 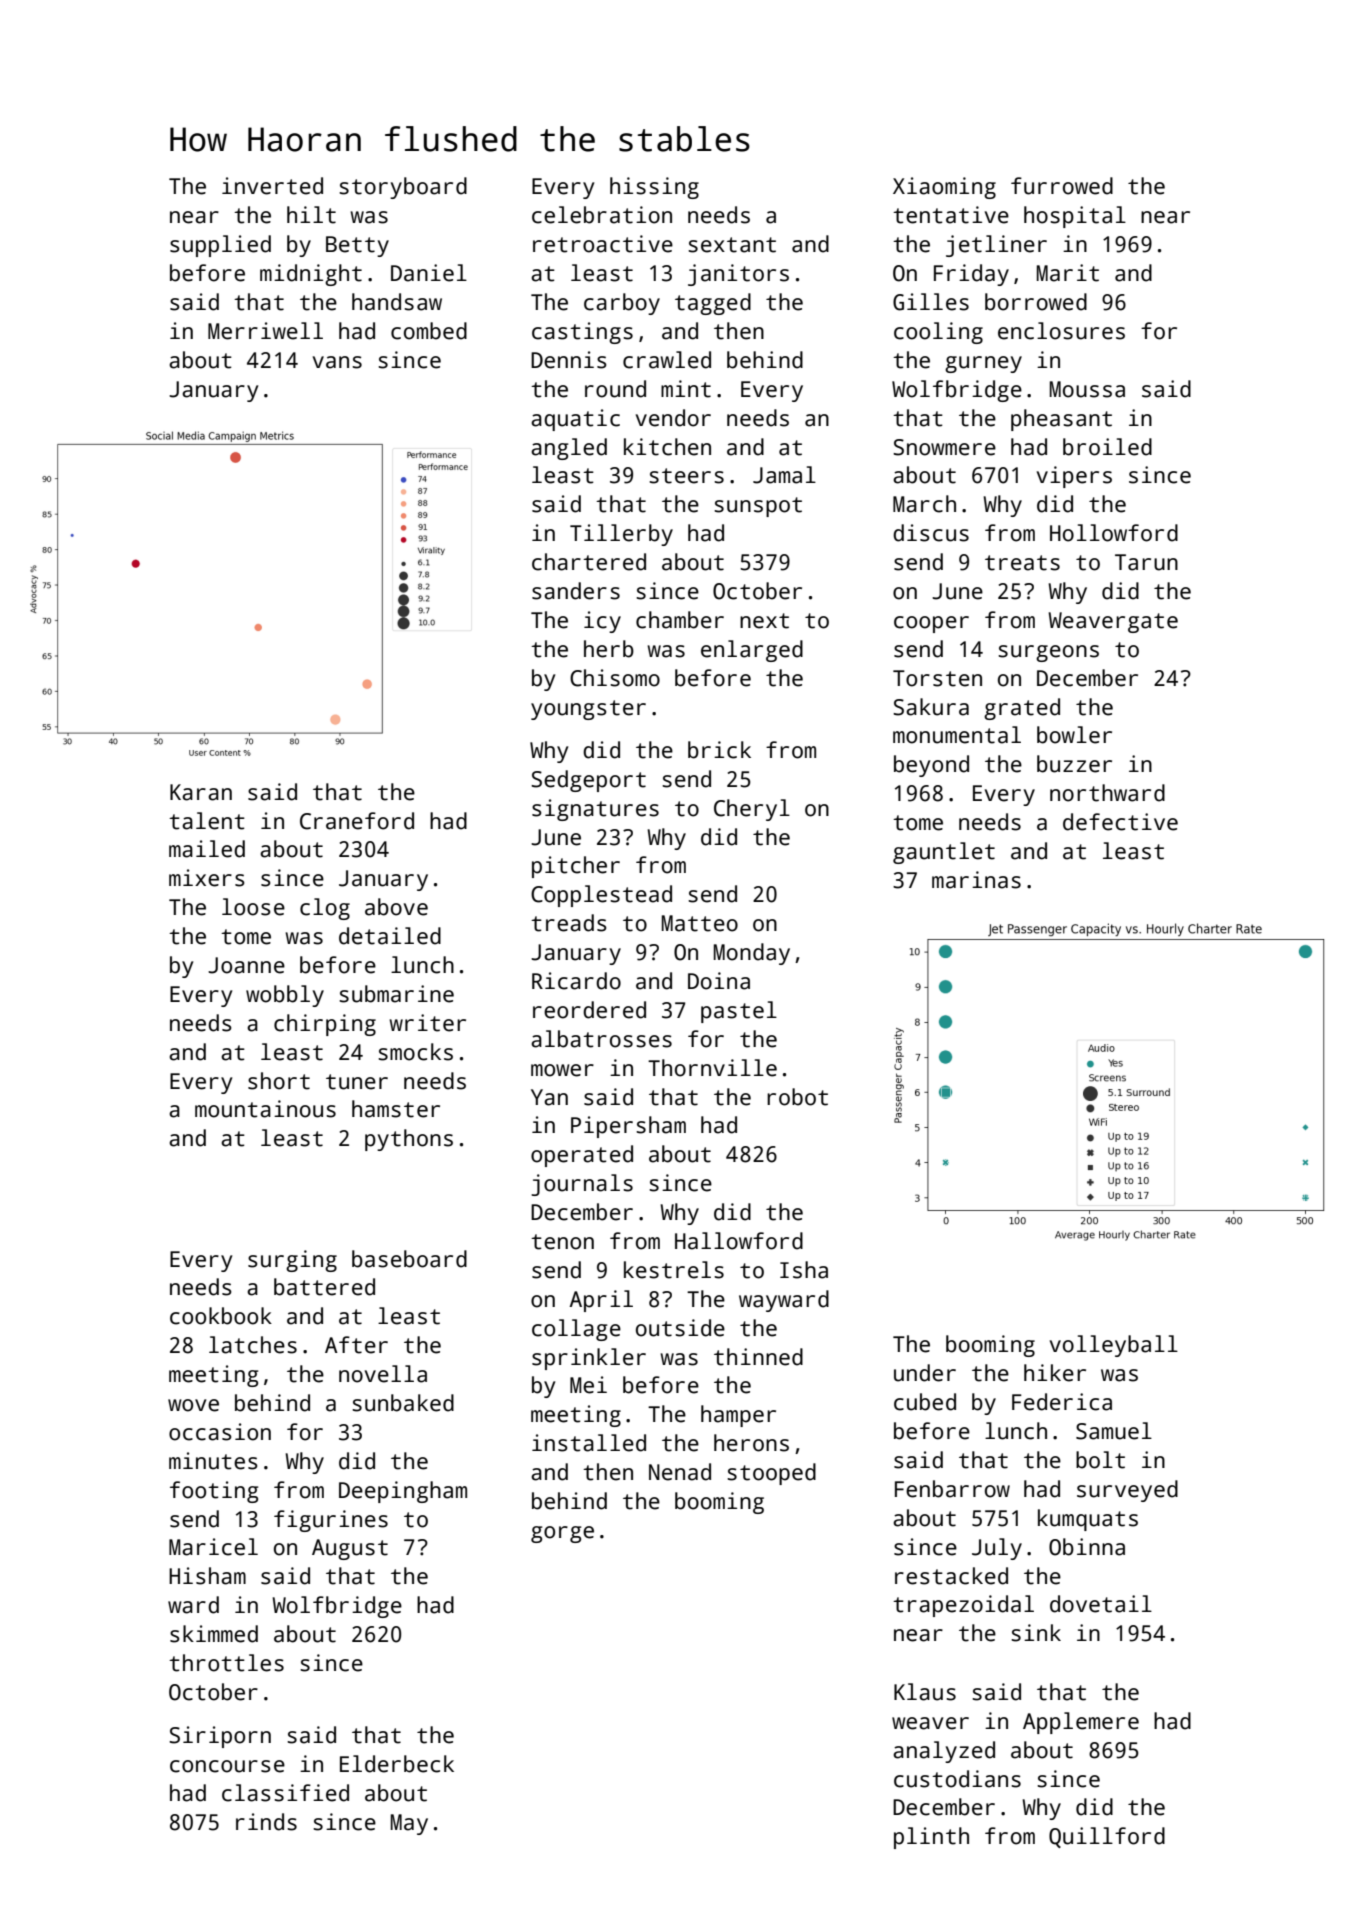 What do you see at coordinates (220, 246) in the image?
I see `supplied` at bounding box center [220, 246].
